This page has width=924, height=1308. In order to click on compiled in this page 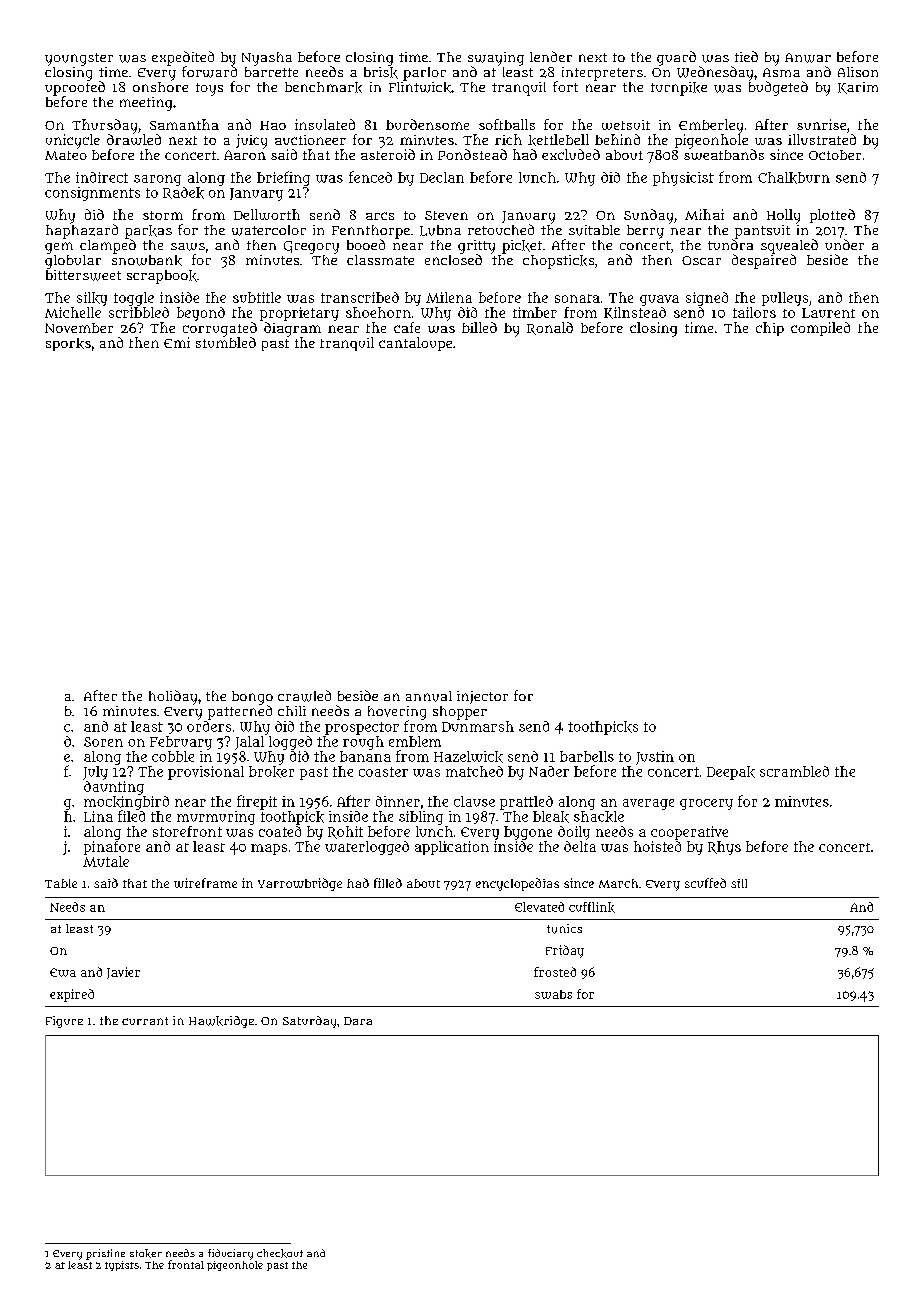, I will do `click(820, 329)`.
